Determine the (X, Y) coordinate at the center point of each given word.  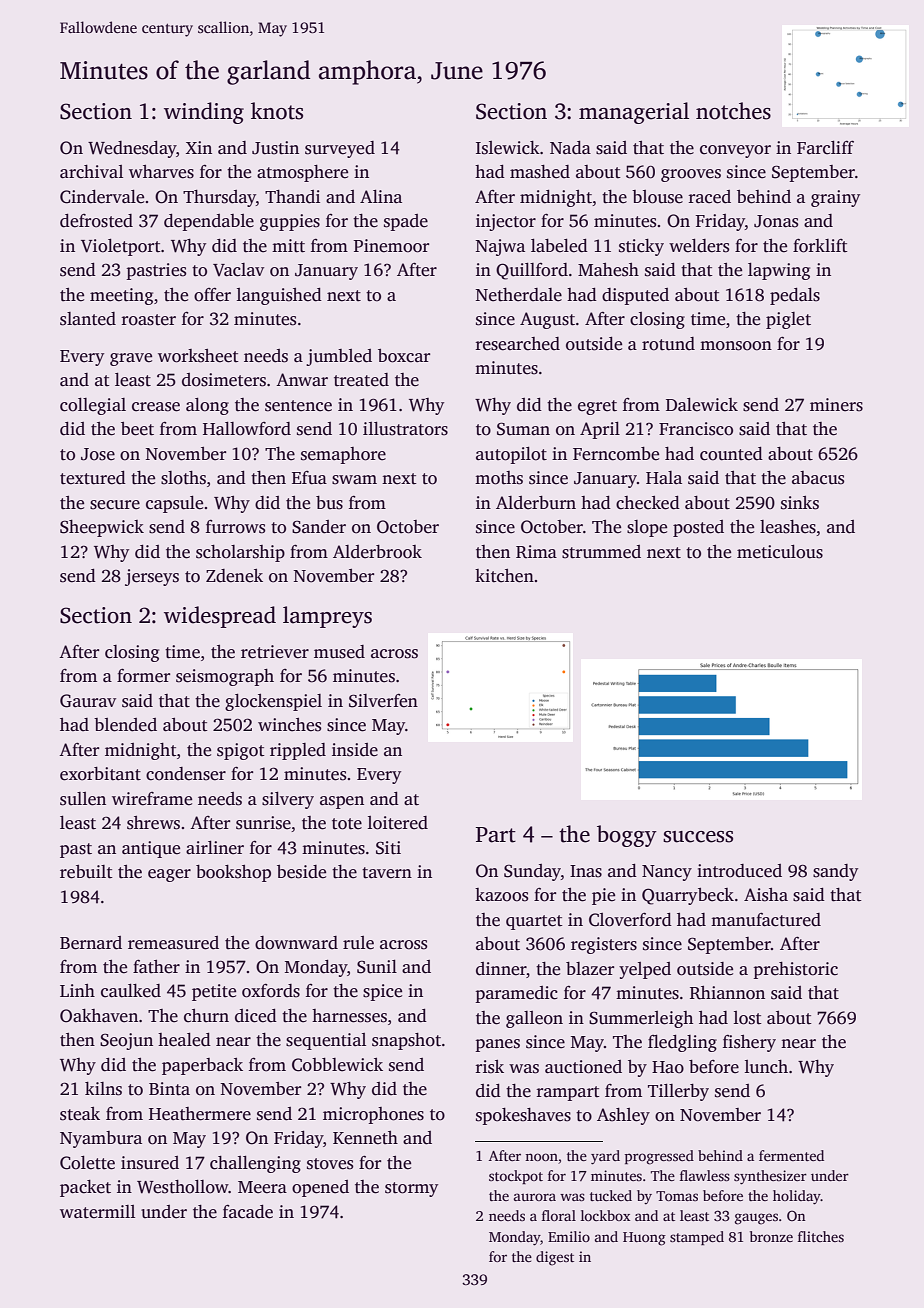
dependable (209, 222)
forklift (820, 245)
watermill (97, 1212)
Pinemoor (391, 246)
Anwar (302, 379)
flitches (821, 1236)
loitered (398, 823)
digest (555, 1258)
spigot (241, 751)
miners (836, 405)
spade (406, 222)
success (698, 837)
